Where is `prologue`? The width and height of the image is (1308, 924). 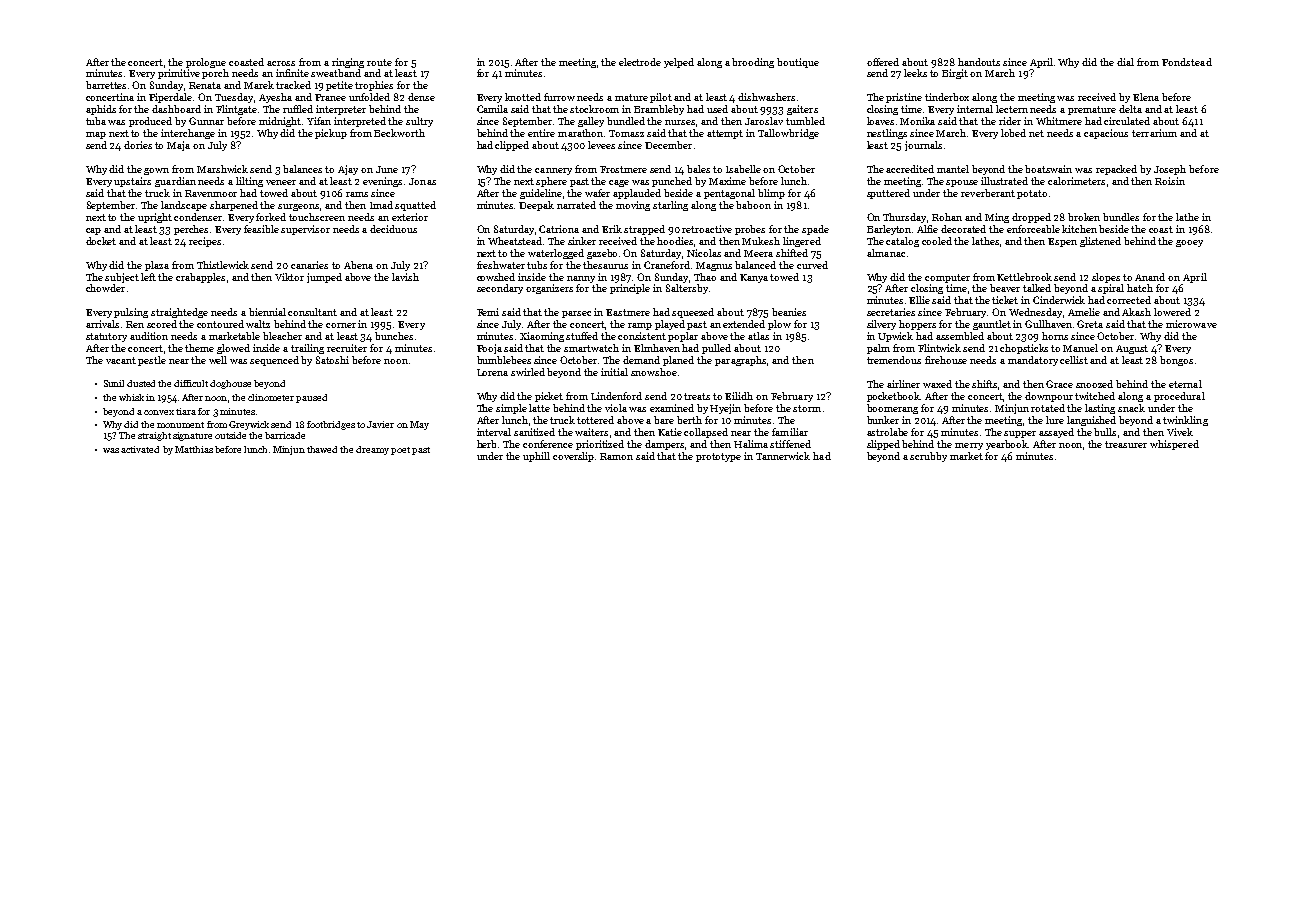 prologue is located at coordinates (206, 63).
